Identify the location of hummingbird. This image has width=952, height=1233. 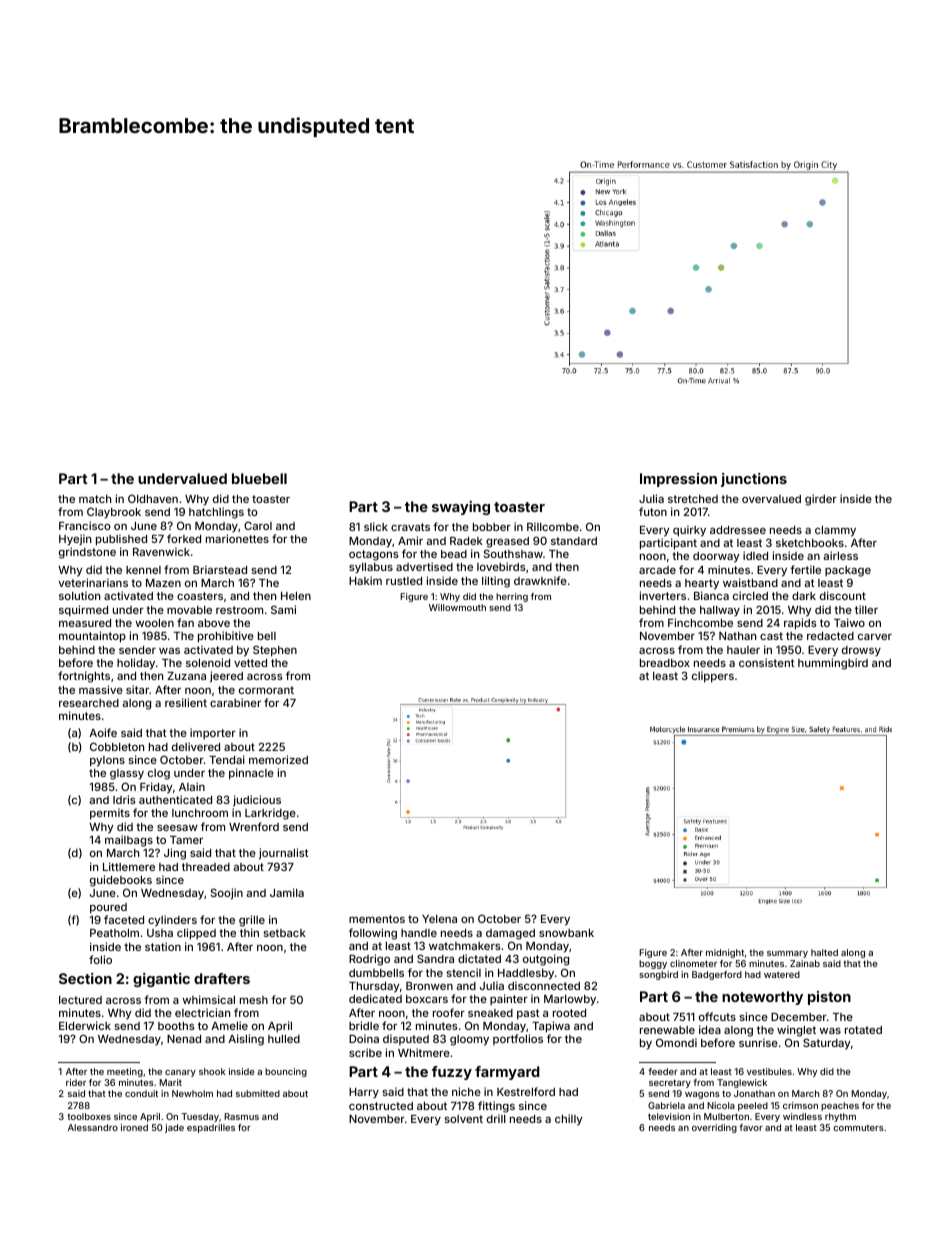
(833, 664).
